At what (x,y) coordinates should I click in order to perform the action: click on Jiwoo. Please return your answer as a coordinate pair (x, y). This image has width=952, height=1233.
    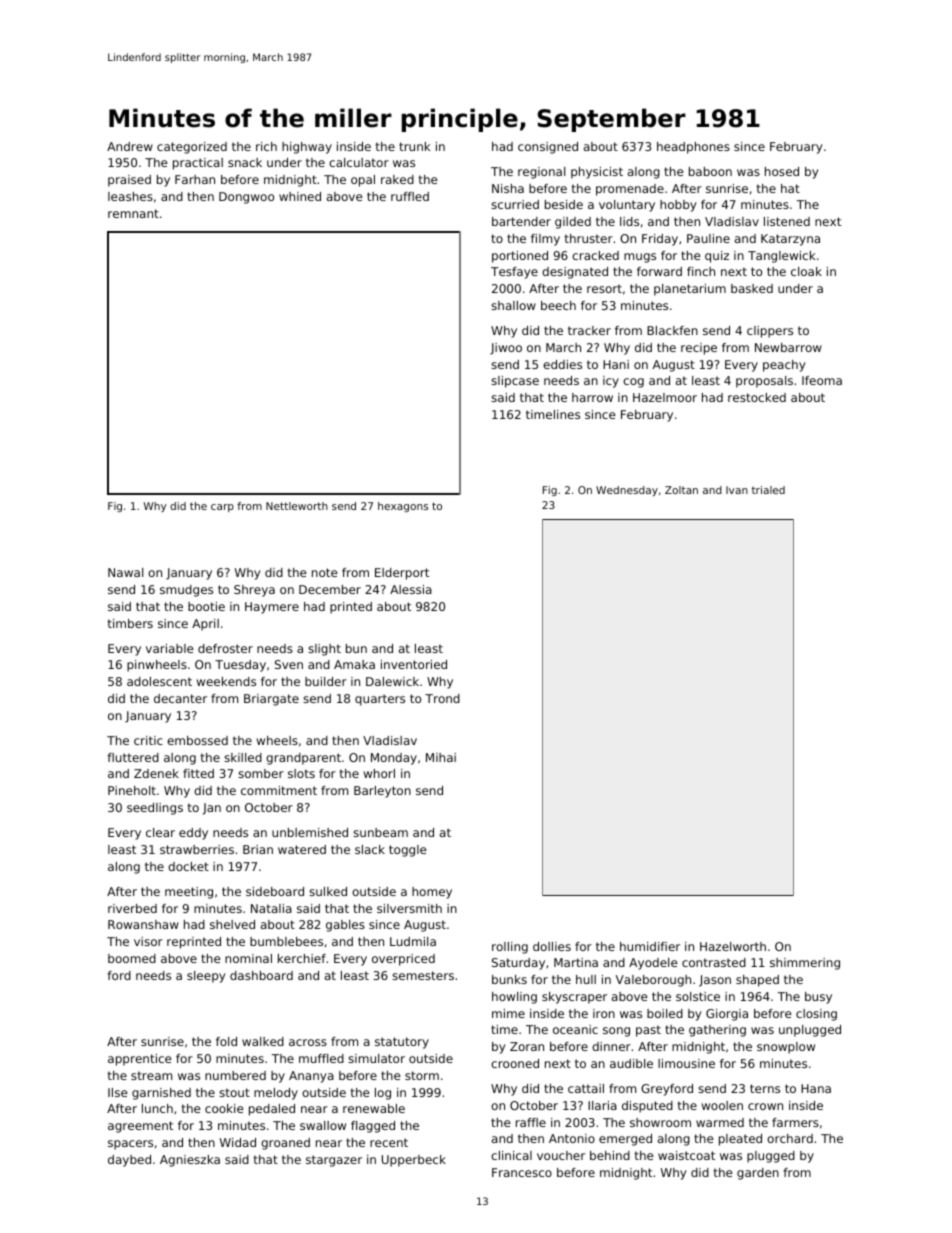
    Looking at the image, I should click on (506, 349).
